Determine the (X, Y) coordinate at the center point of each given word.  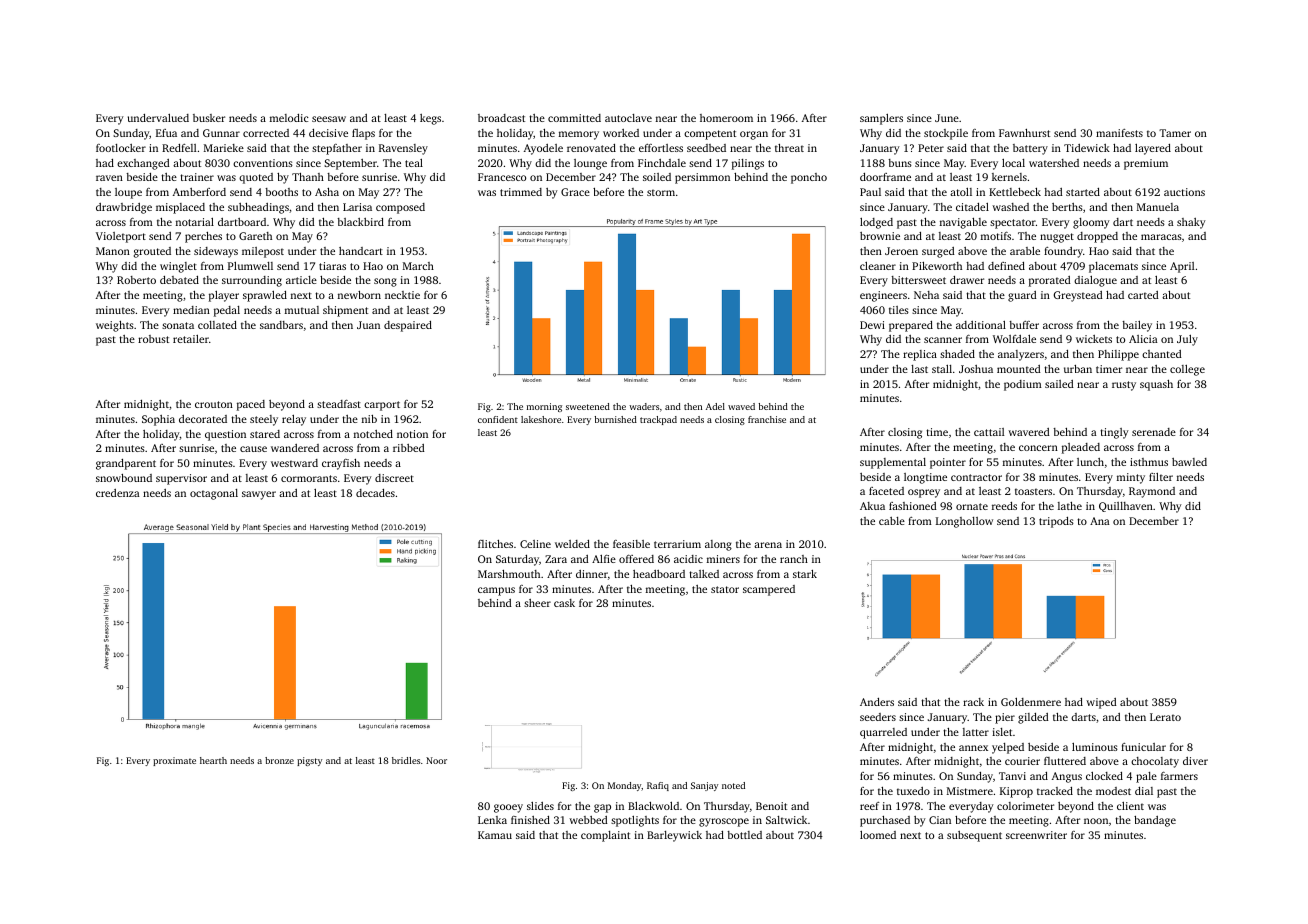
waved (741, 406)
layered (1153, 149)
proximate (174, 761)
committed (574, 118)
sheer (537, 603)
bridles (406, 760)
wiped (1101, 703)
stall (942, 369)
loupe (128, 193)
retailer (191, 339)
